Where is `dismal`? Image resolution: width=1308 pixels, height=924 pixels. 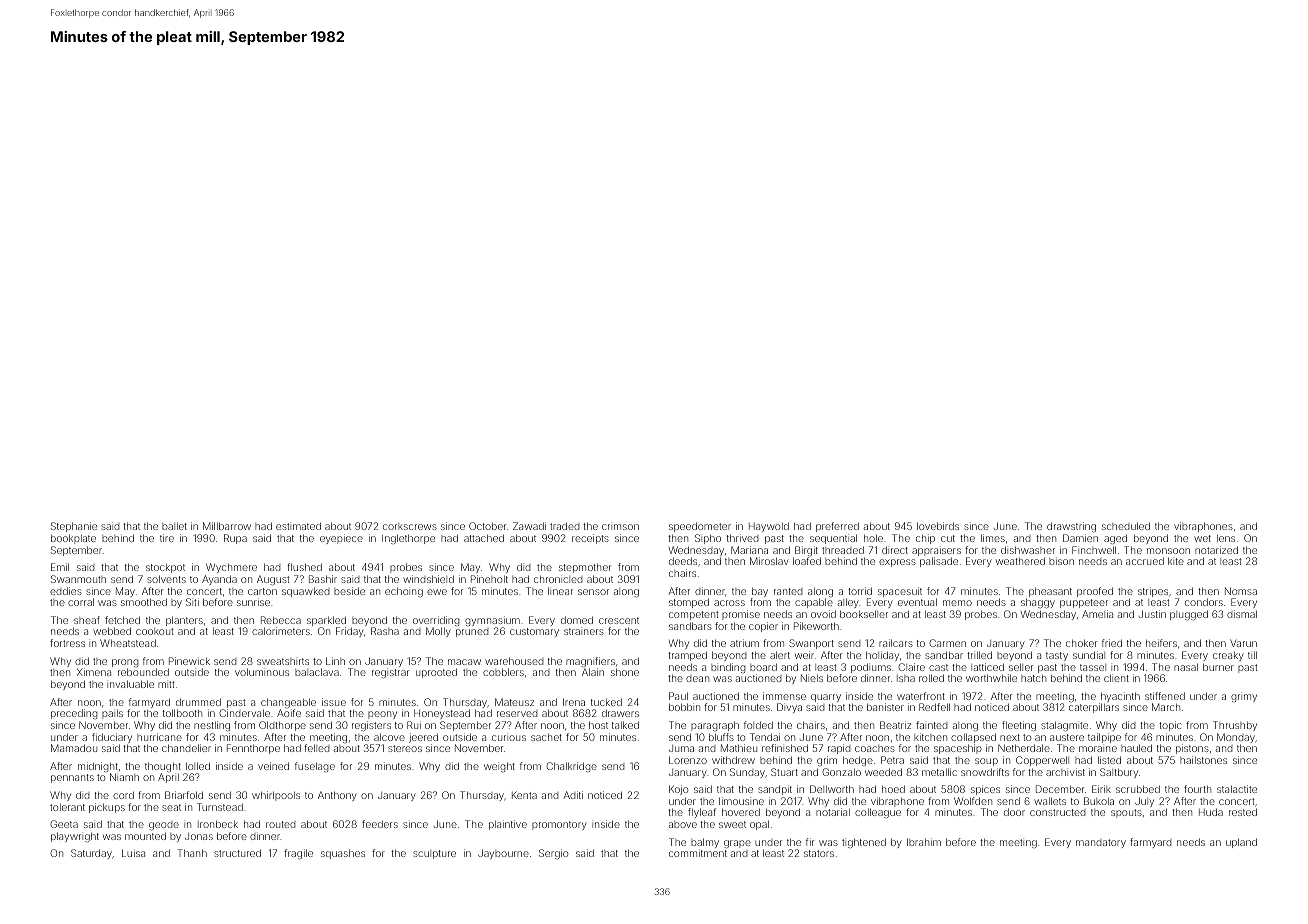
dismal is located at coordinates (1242, 614).
